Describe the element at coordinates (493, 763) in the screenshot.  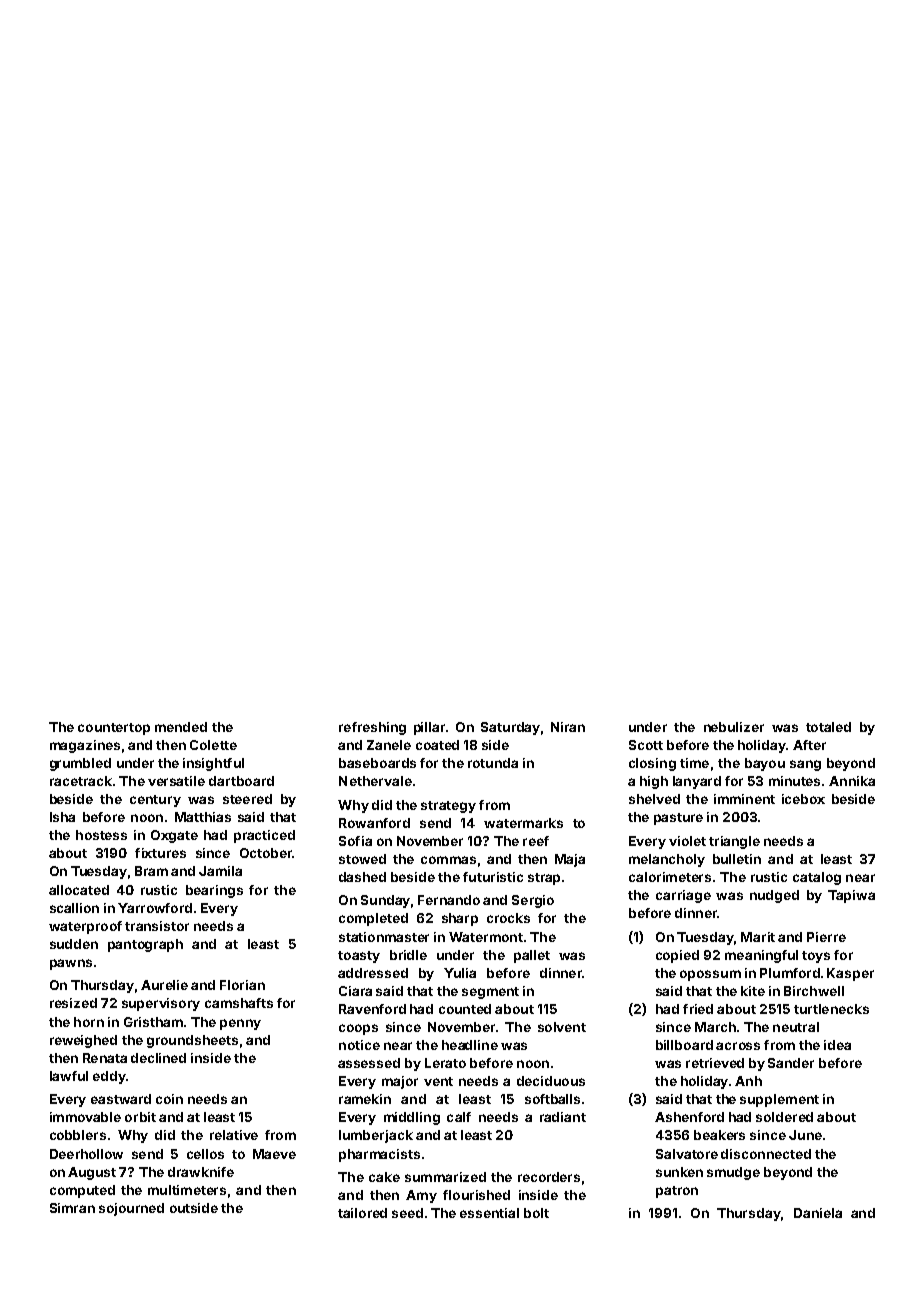
I see `rotunda` at that location.
